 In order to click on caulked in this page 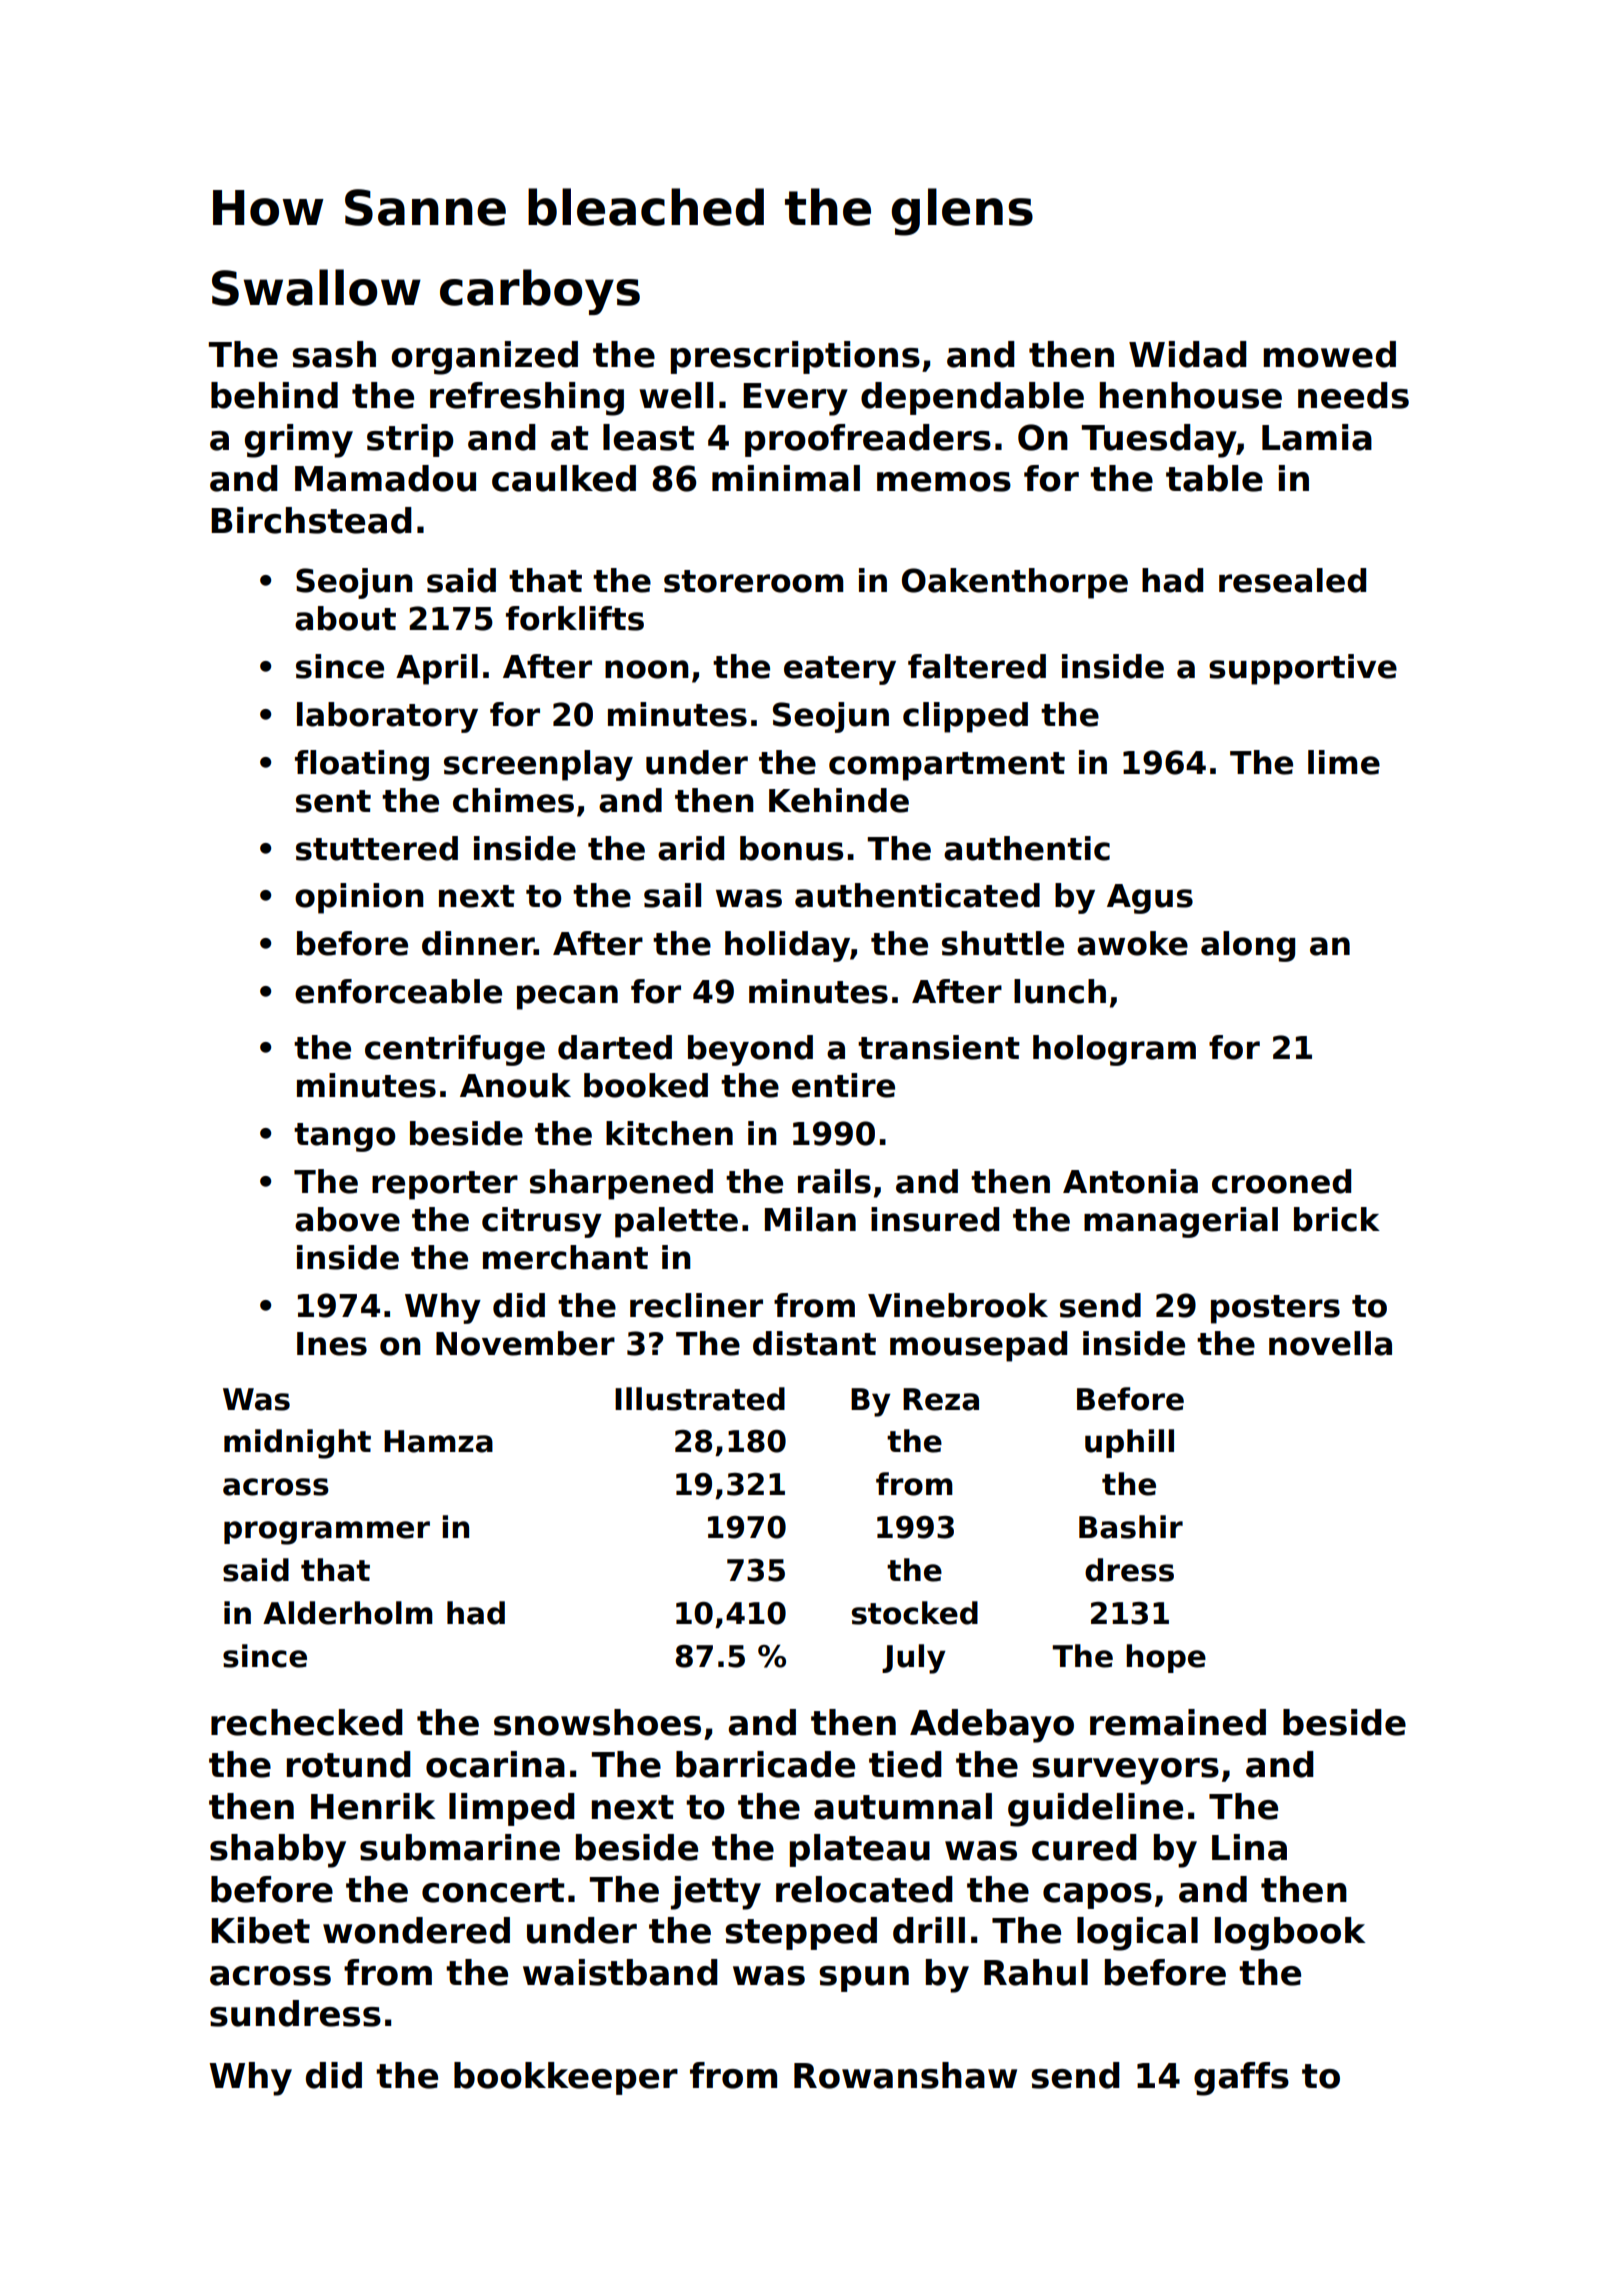, I will do `click(564, 478)`.
